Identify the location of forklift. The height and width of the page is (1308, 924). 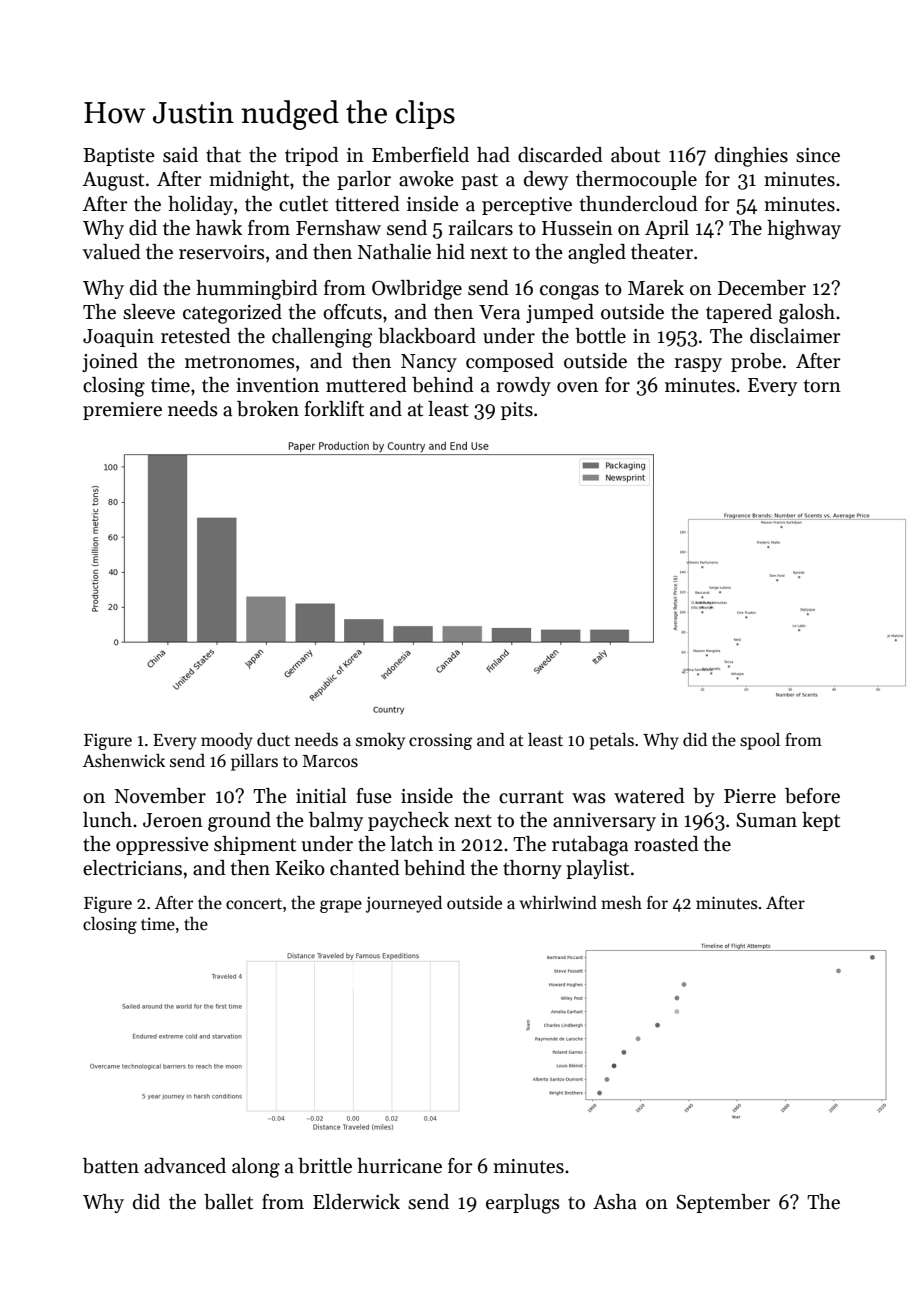
(334, 409).
